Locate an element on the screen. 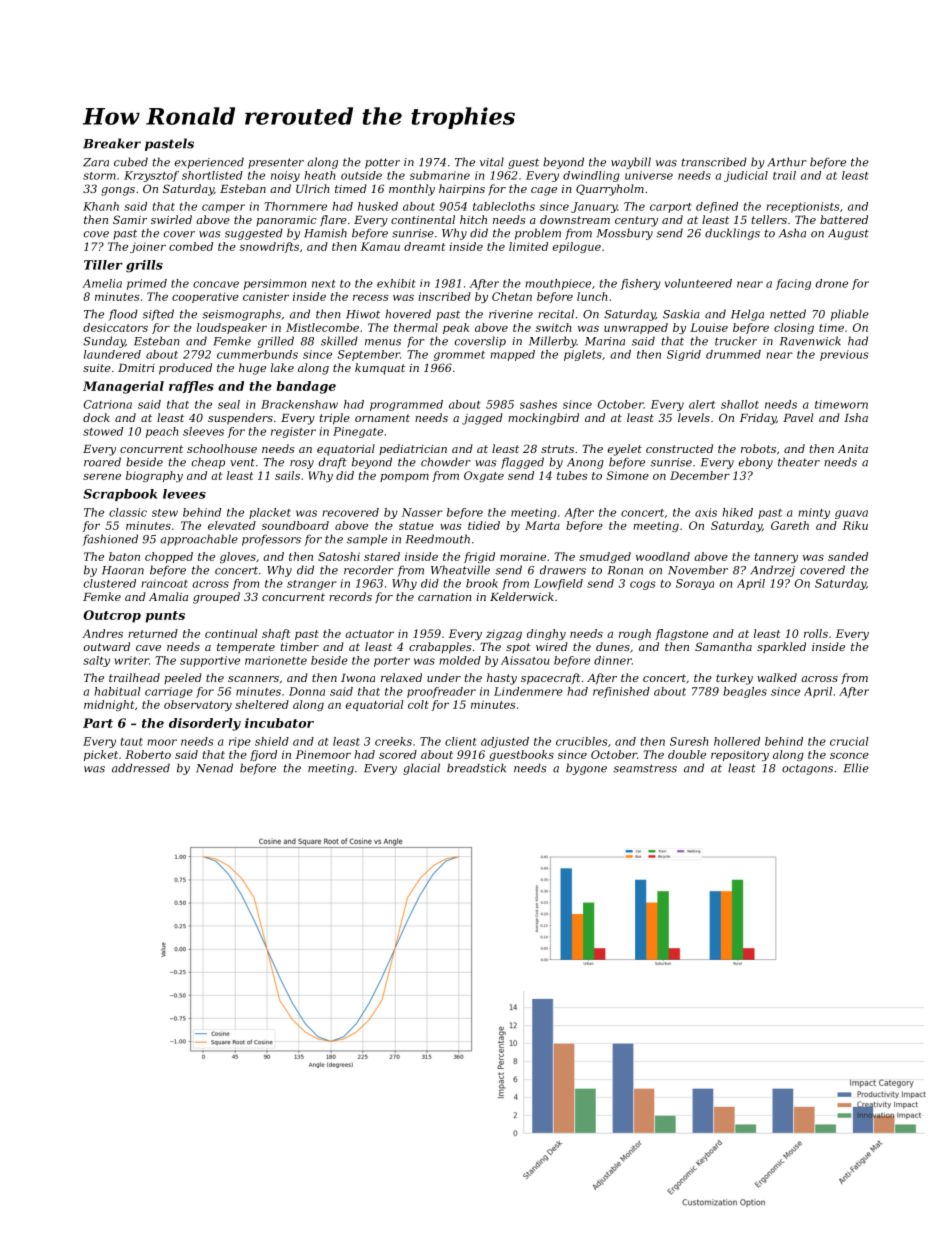 Image resolution: width=952 pixels, height=1233 pixels. sashes is located at coordinates (538, 404).
